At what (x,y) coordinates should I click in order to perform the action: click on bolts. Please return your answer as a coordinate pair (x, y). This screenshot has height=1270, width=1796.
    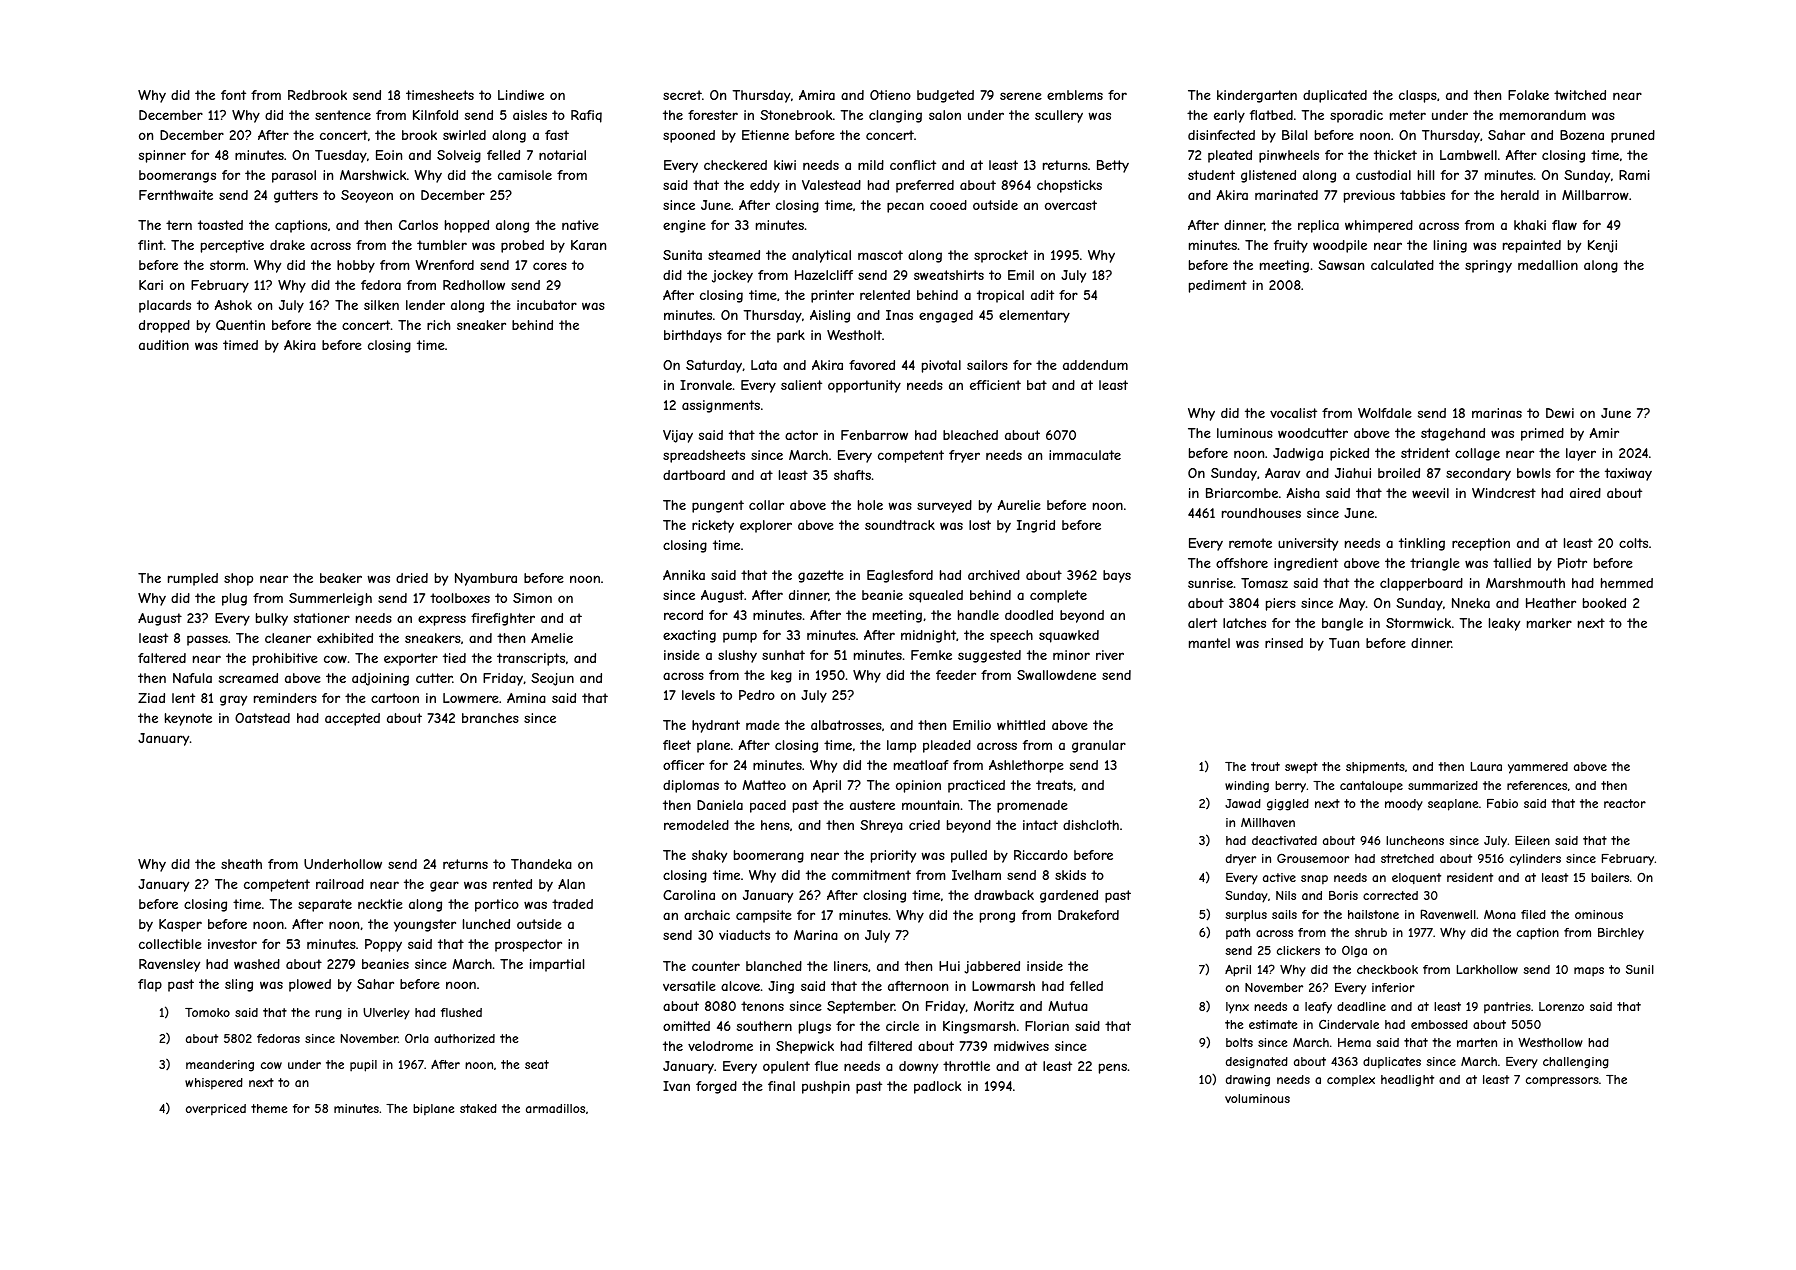
    Looking at the image, I should click on (1239, 1042).
